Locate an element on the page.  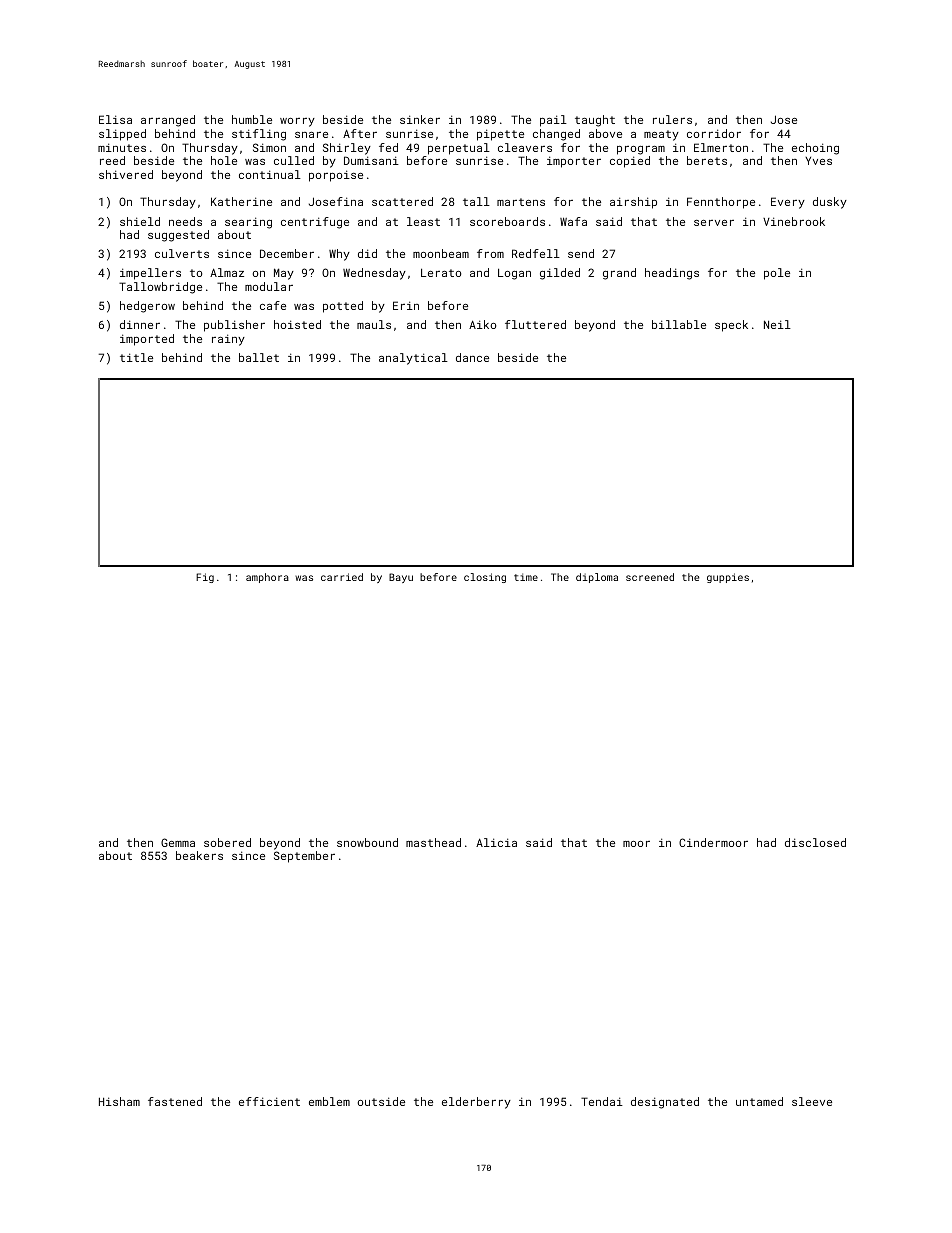
ballet is located at coordinates (259, 357).
